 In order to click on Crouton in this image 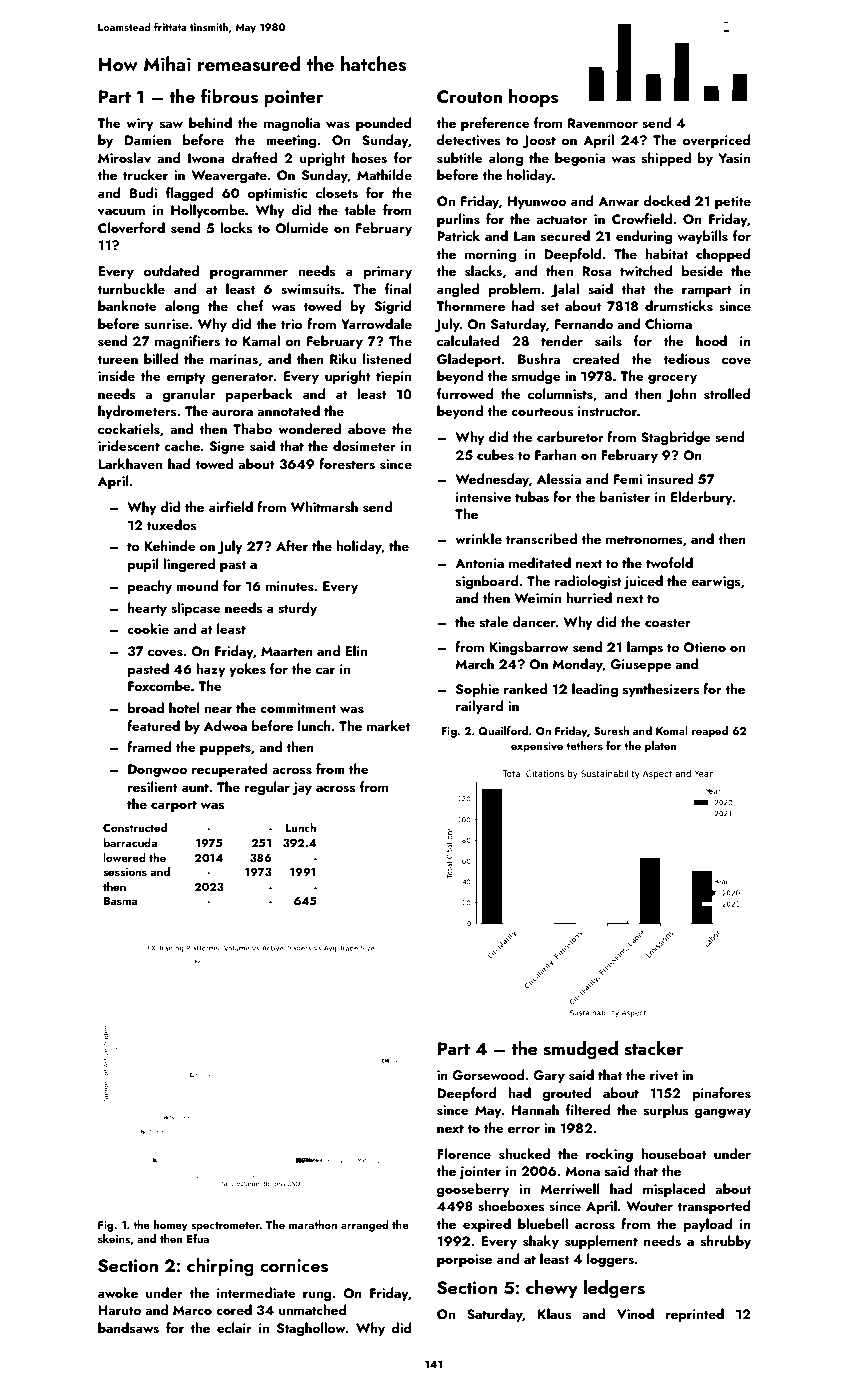, I will do `click(469, 97)`.
